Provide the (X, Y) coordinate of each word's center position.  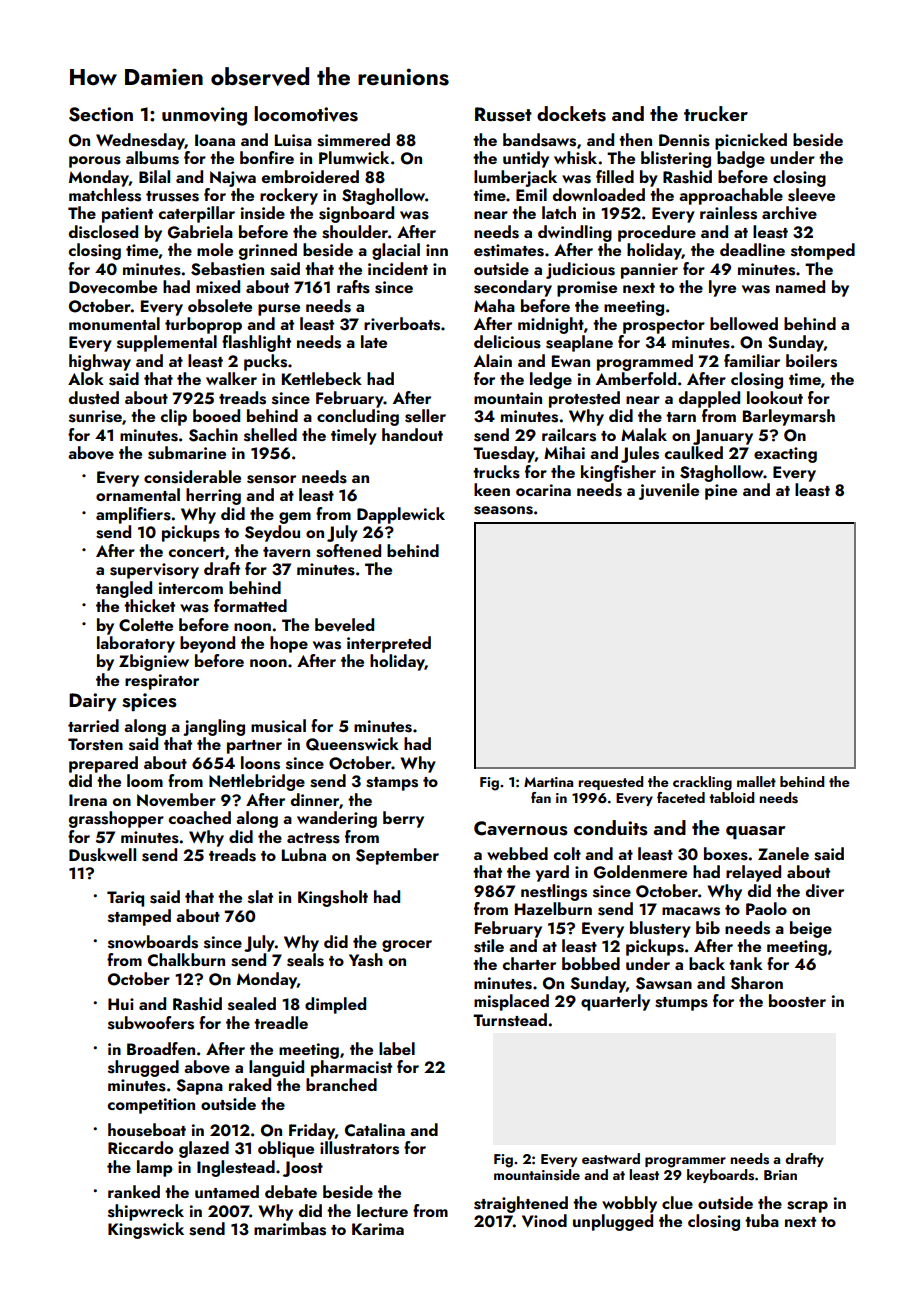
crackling (702, 783)
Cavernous (521, 828)
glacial (396, 251)
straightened (521, 1204)
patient (127, 215)
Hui (121, 1004)
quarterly (615, 1002)
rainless (728, 213)
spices (149, 702)
